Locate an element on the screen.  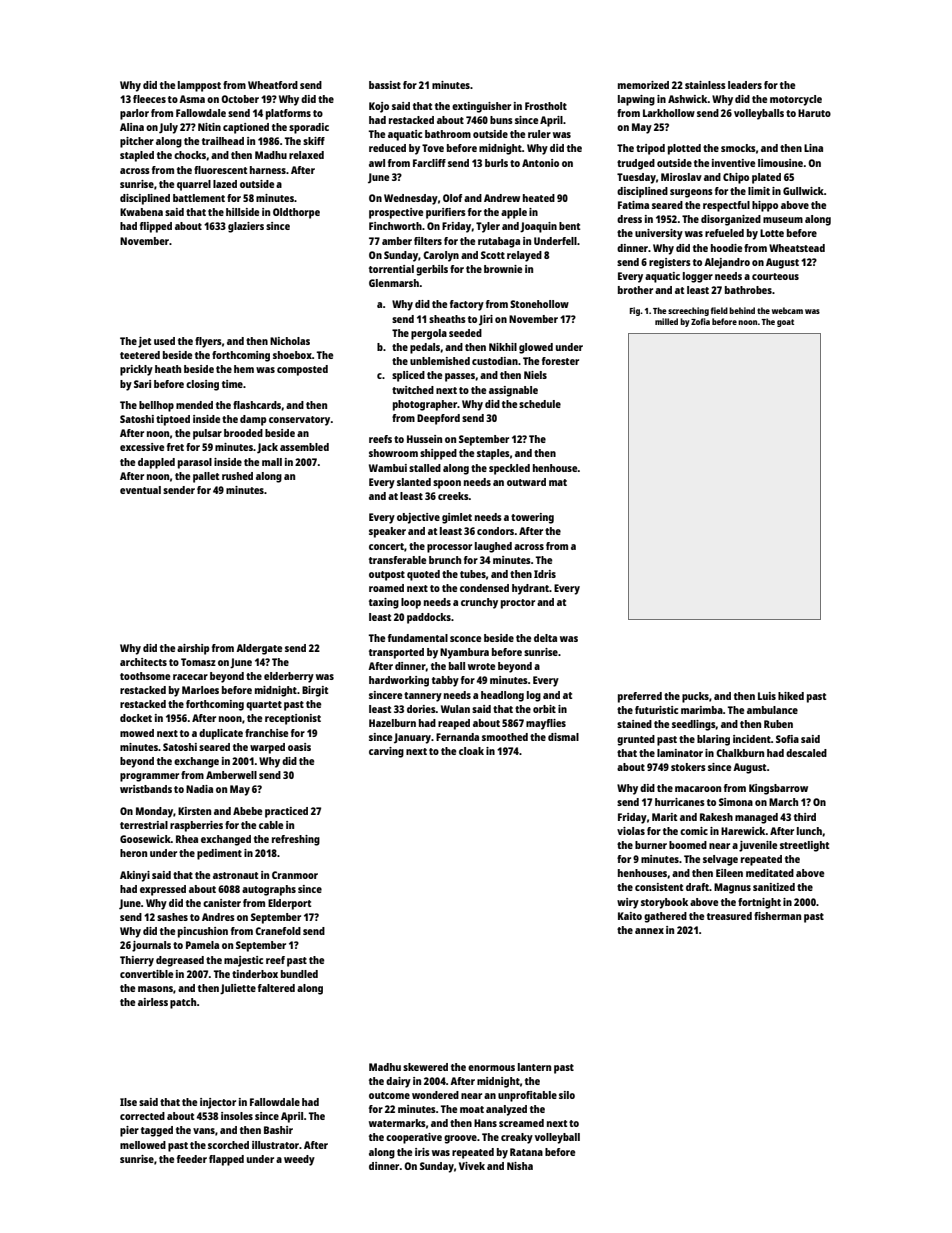
convertible is located at coordinates (146, 974).
